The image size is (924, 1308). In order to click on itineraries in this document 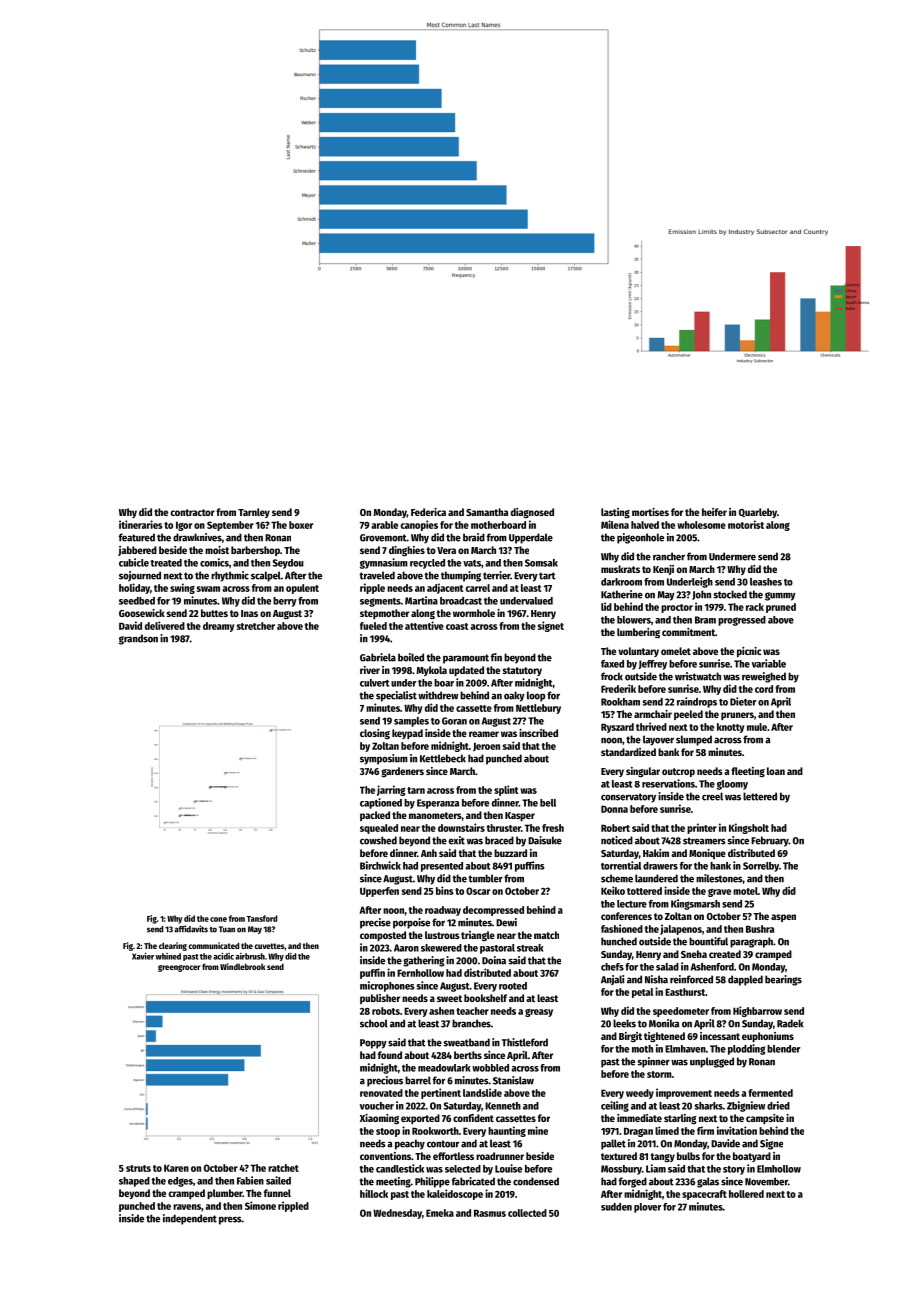, I will do `click(141, 524)`.
